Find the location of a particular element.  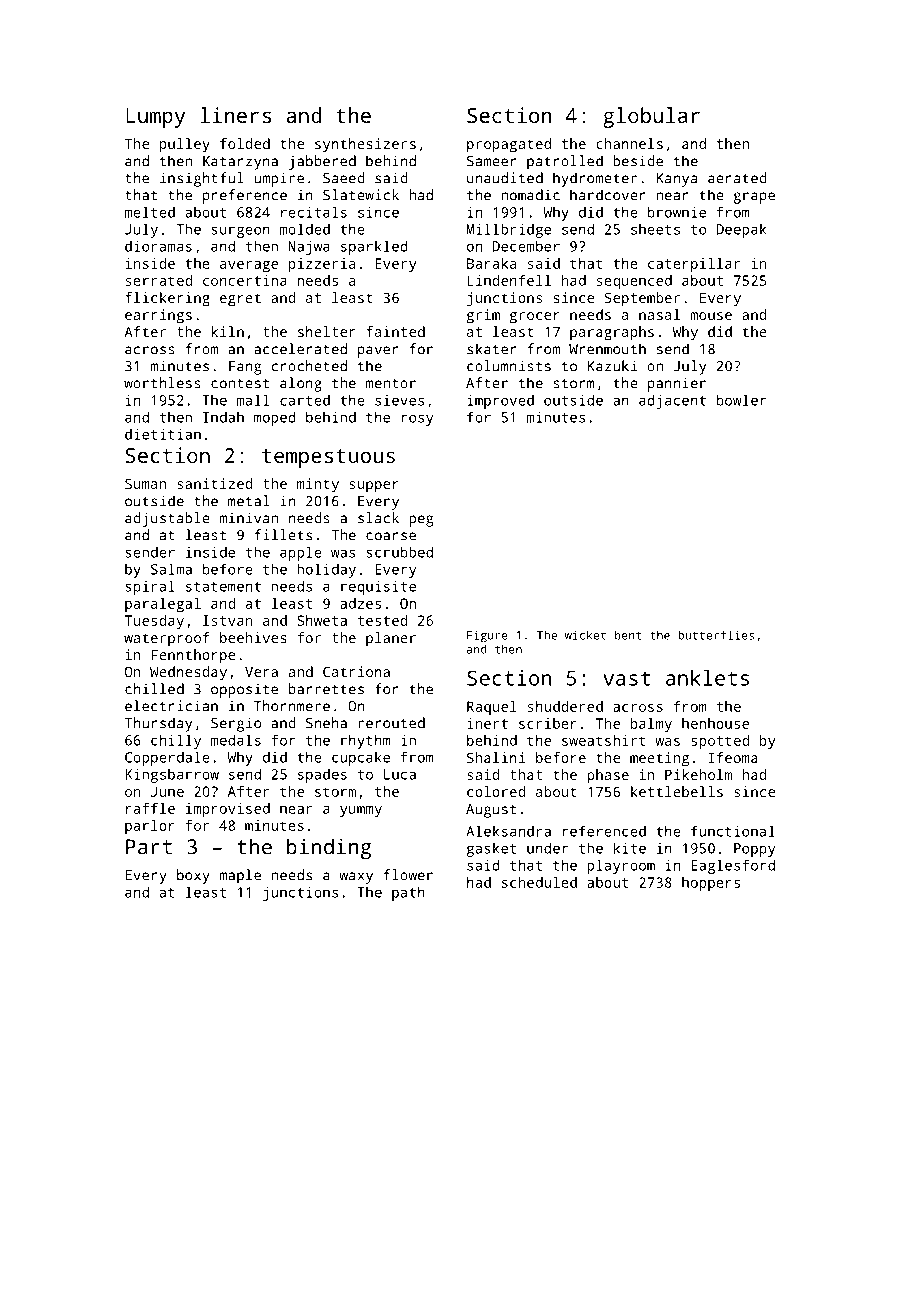

caterpillar is located at coordinates (694, 265).
